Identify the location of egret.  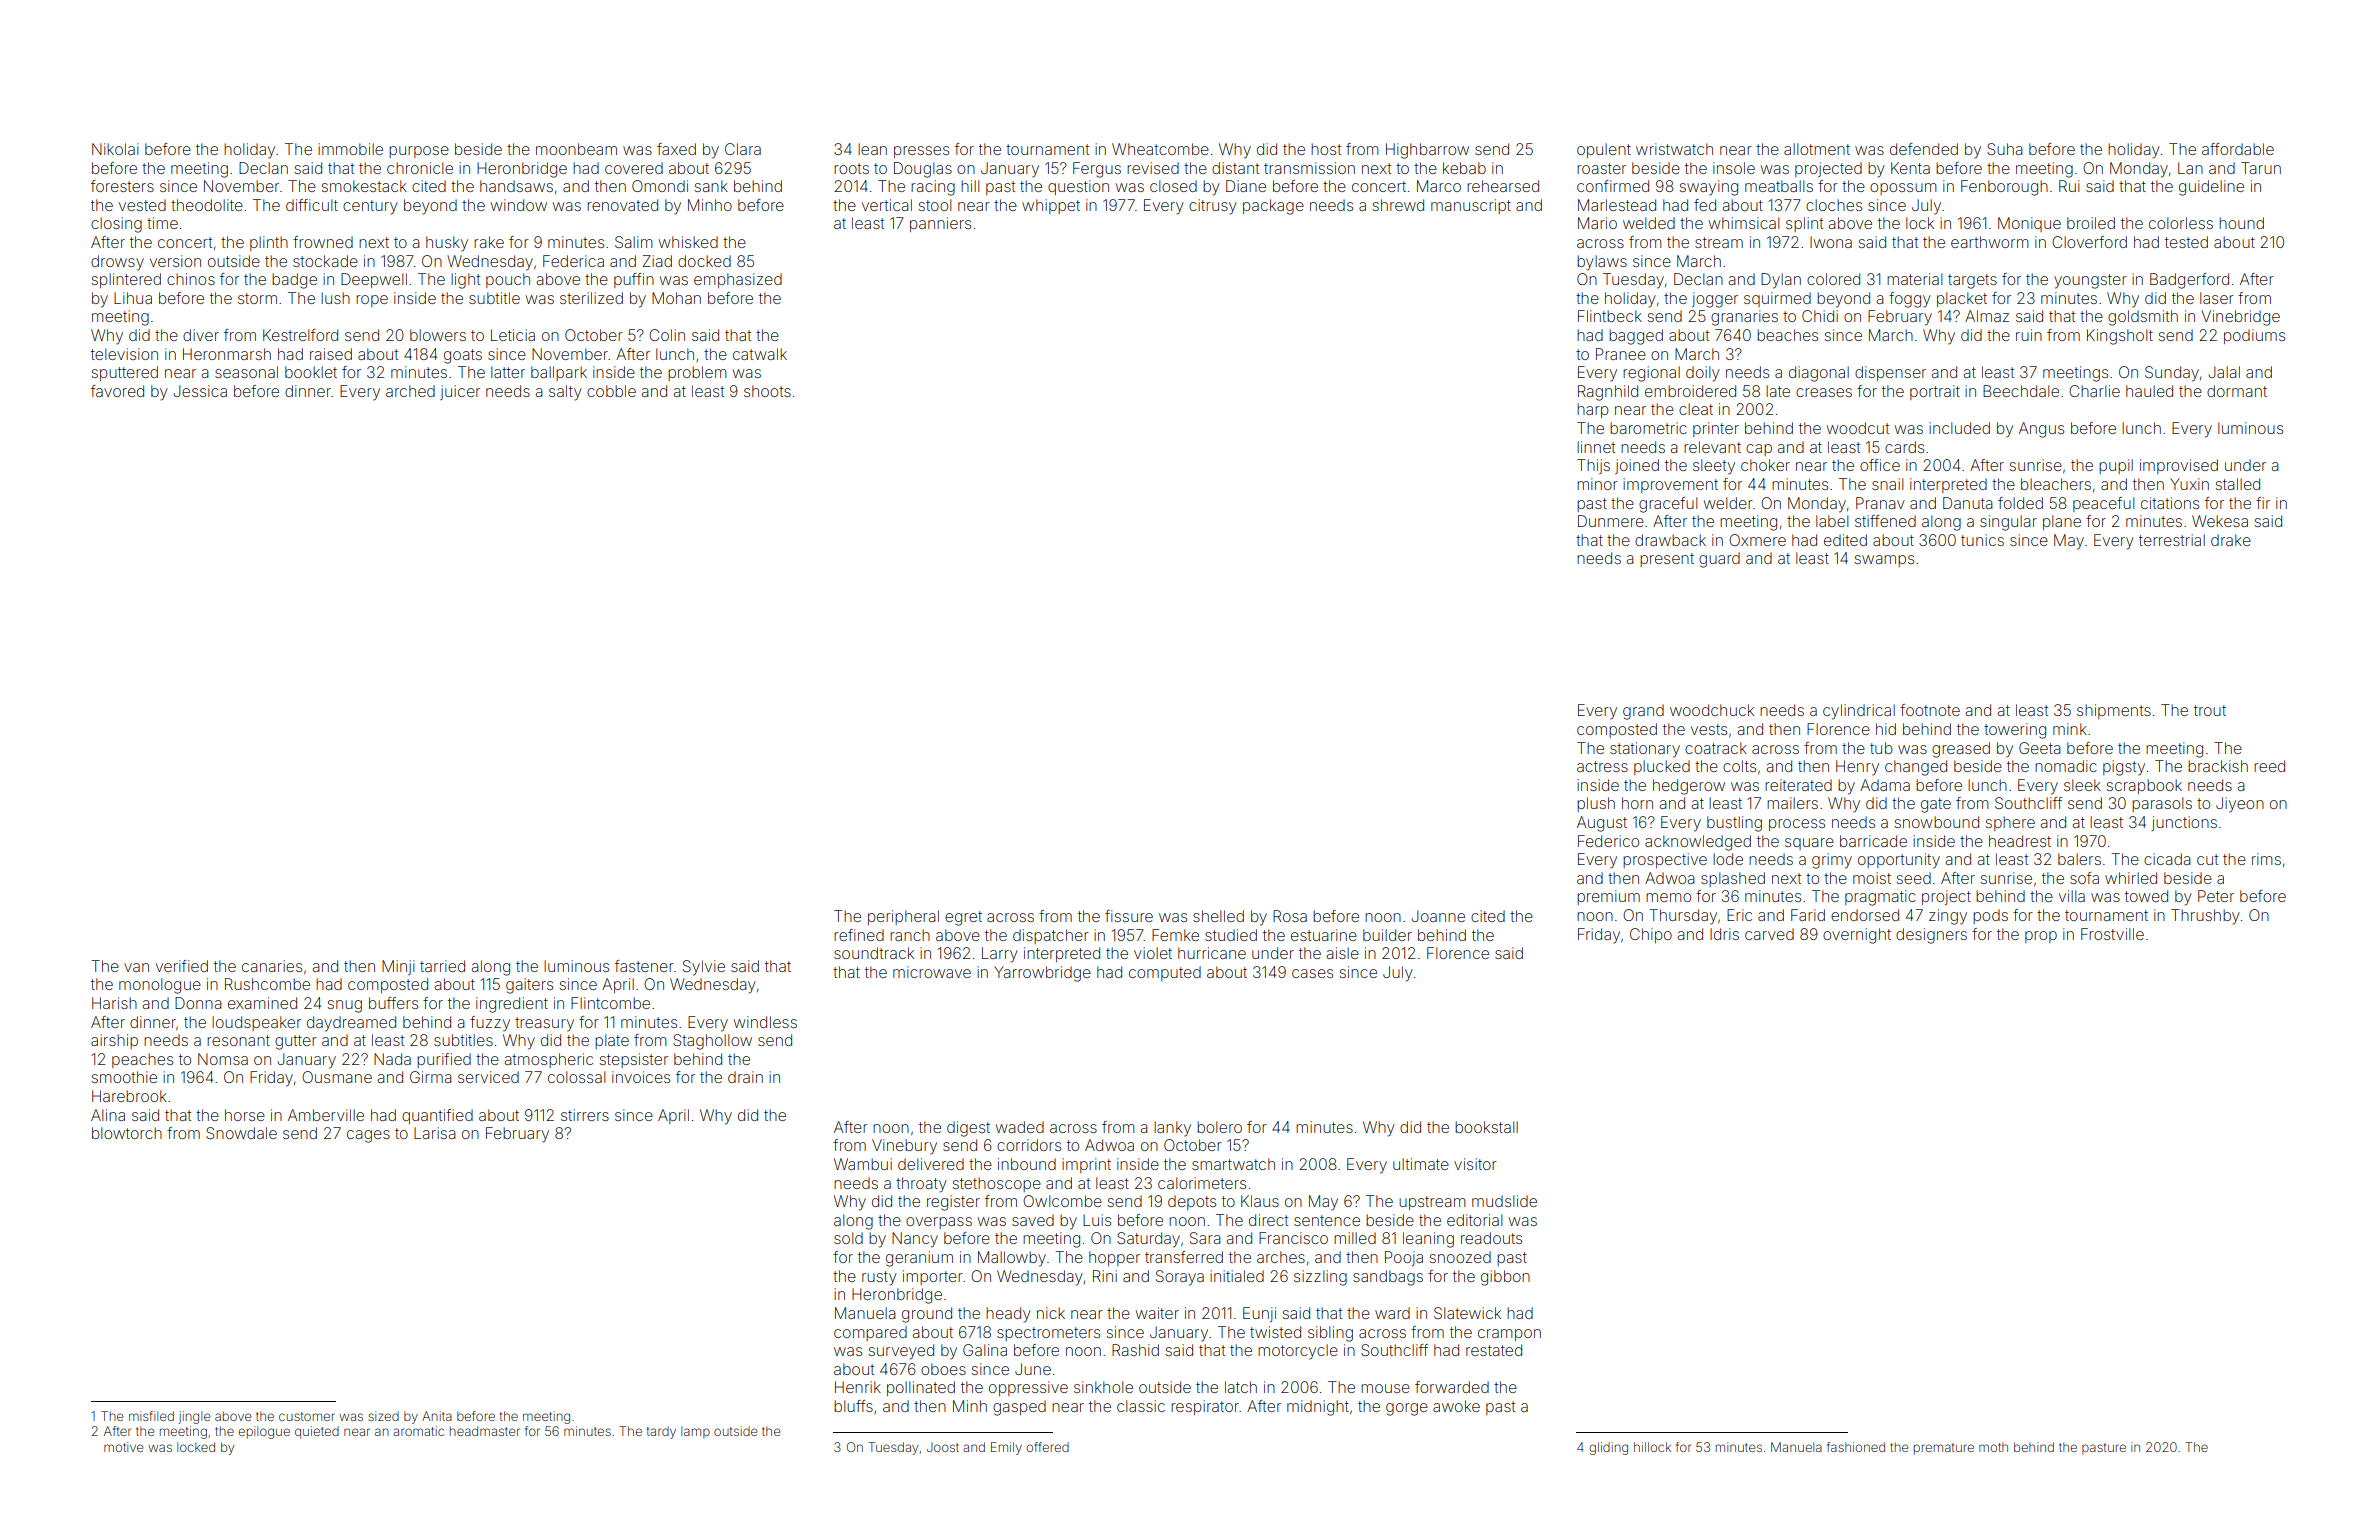
(963, 918).
